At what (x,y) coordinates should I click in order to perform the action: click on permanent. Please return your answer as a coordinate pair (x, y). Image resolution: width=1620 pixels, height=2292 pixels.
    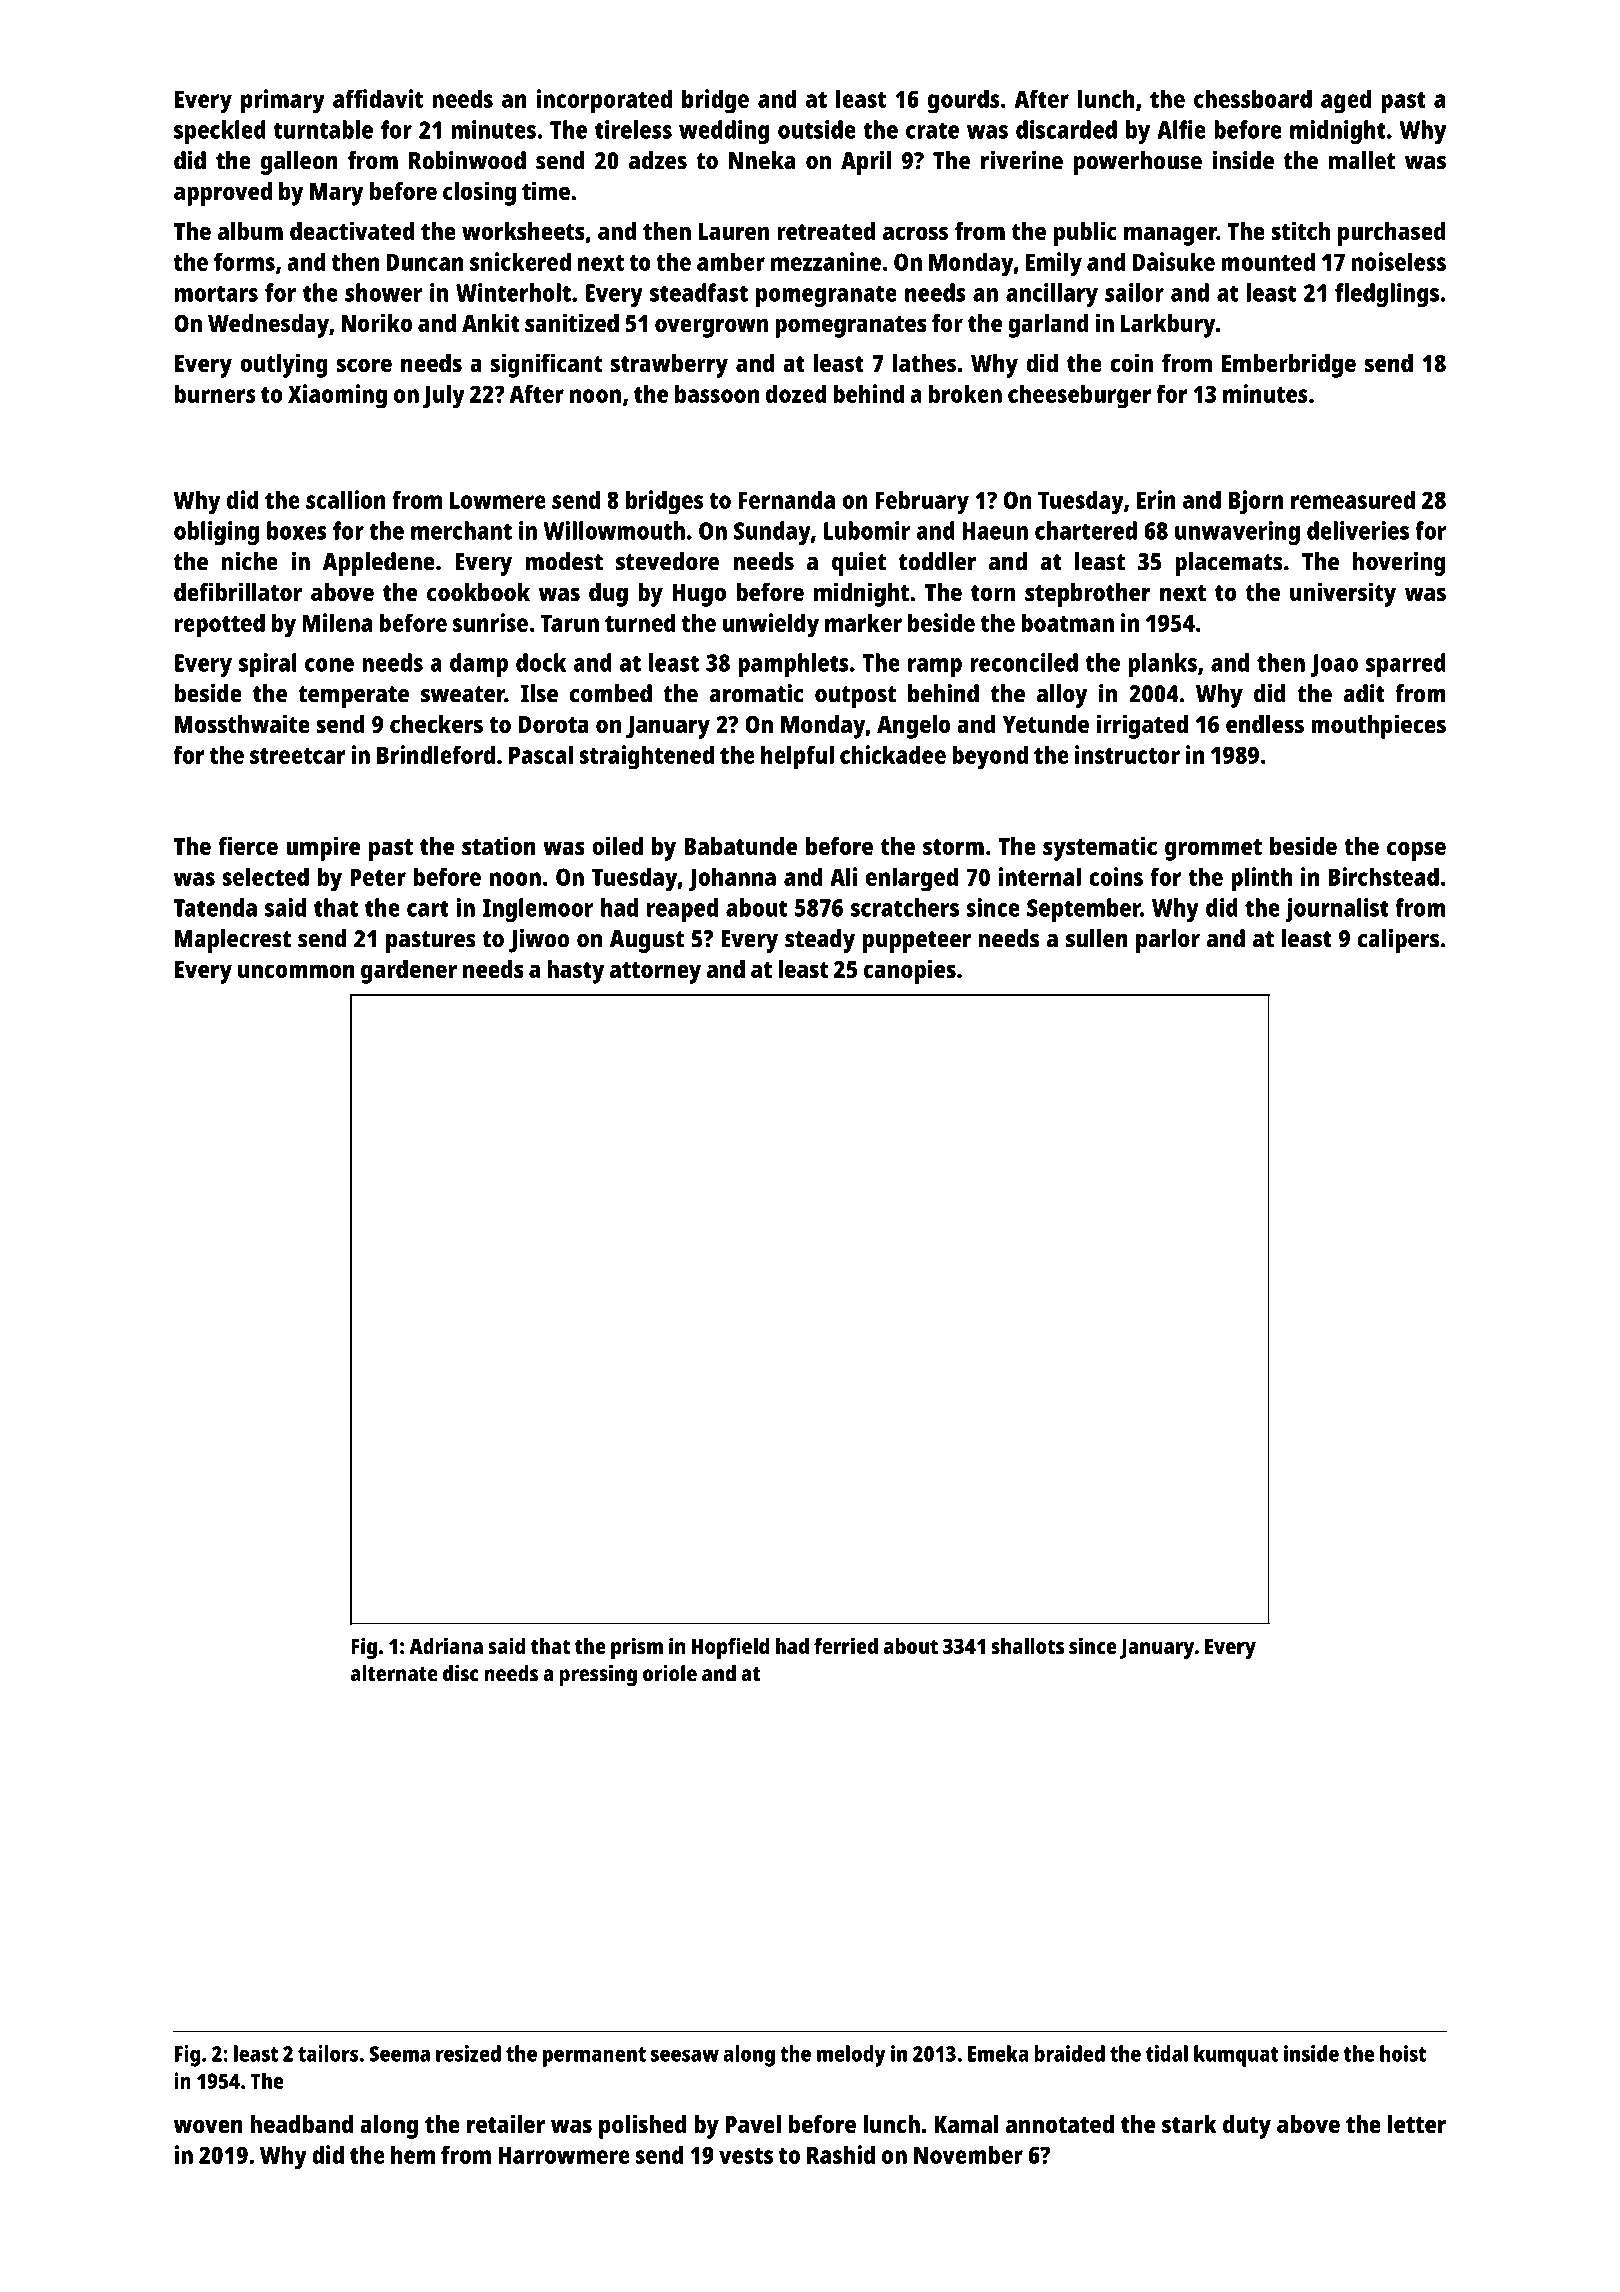
    Looking at the image, I should click on (594, 2057).
